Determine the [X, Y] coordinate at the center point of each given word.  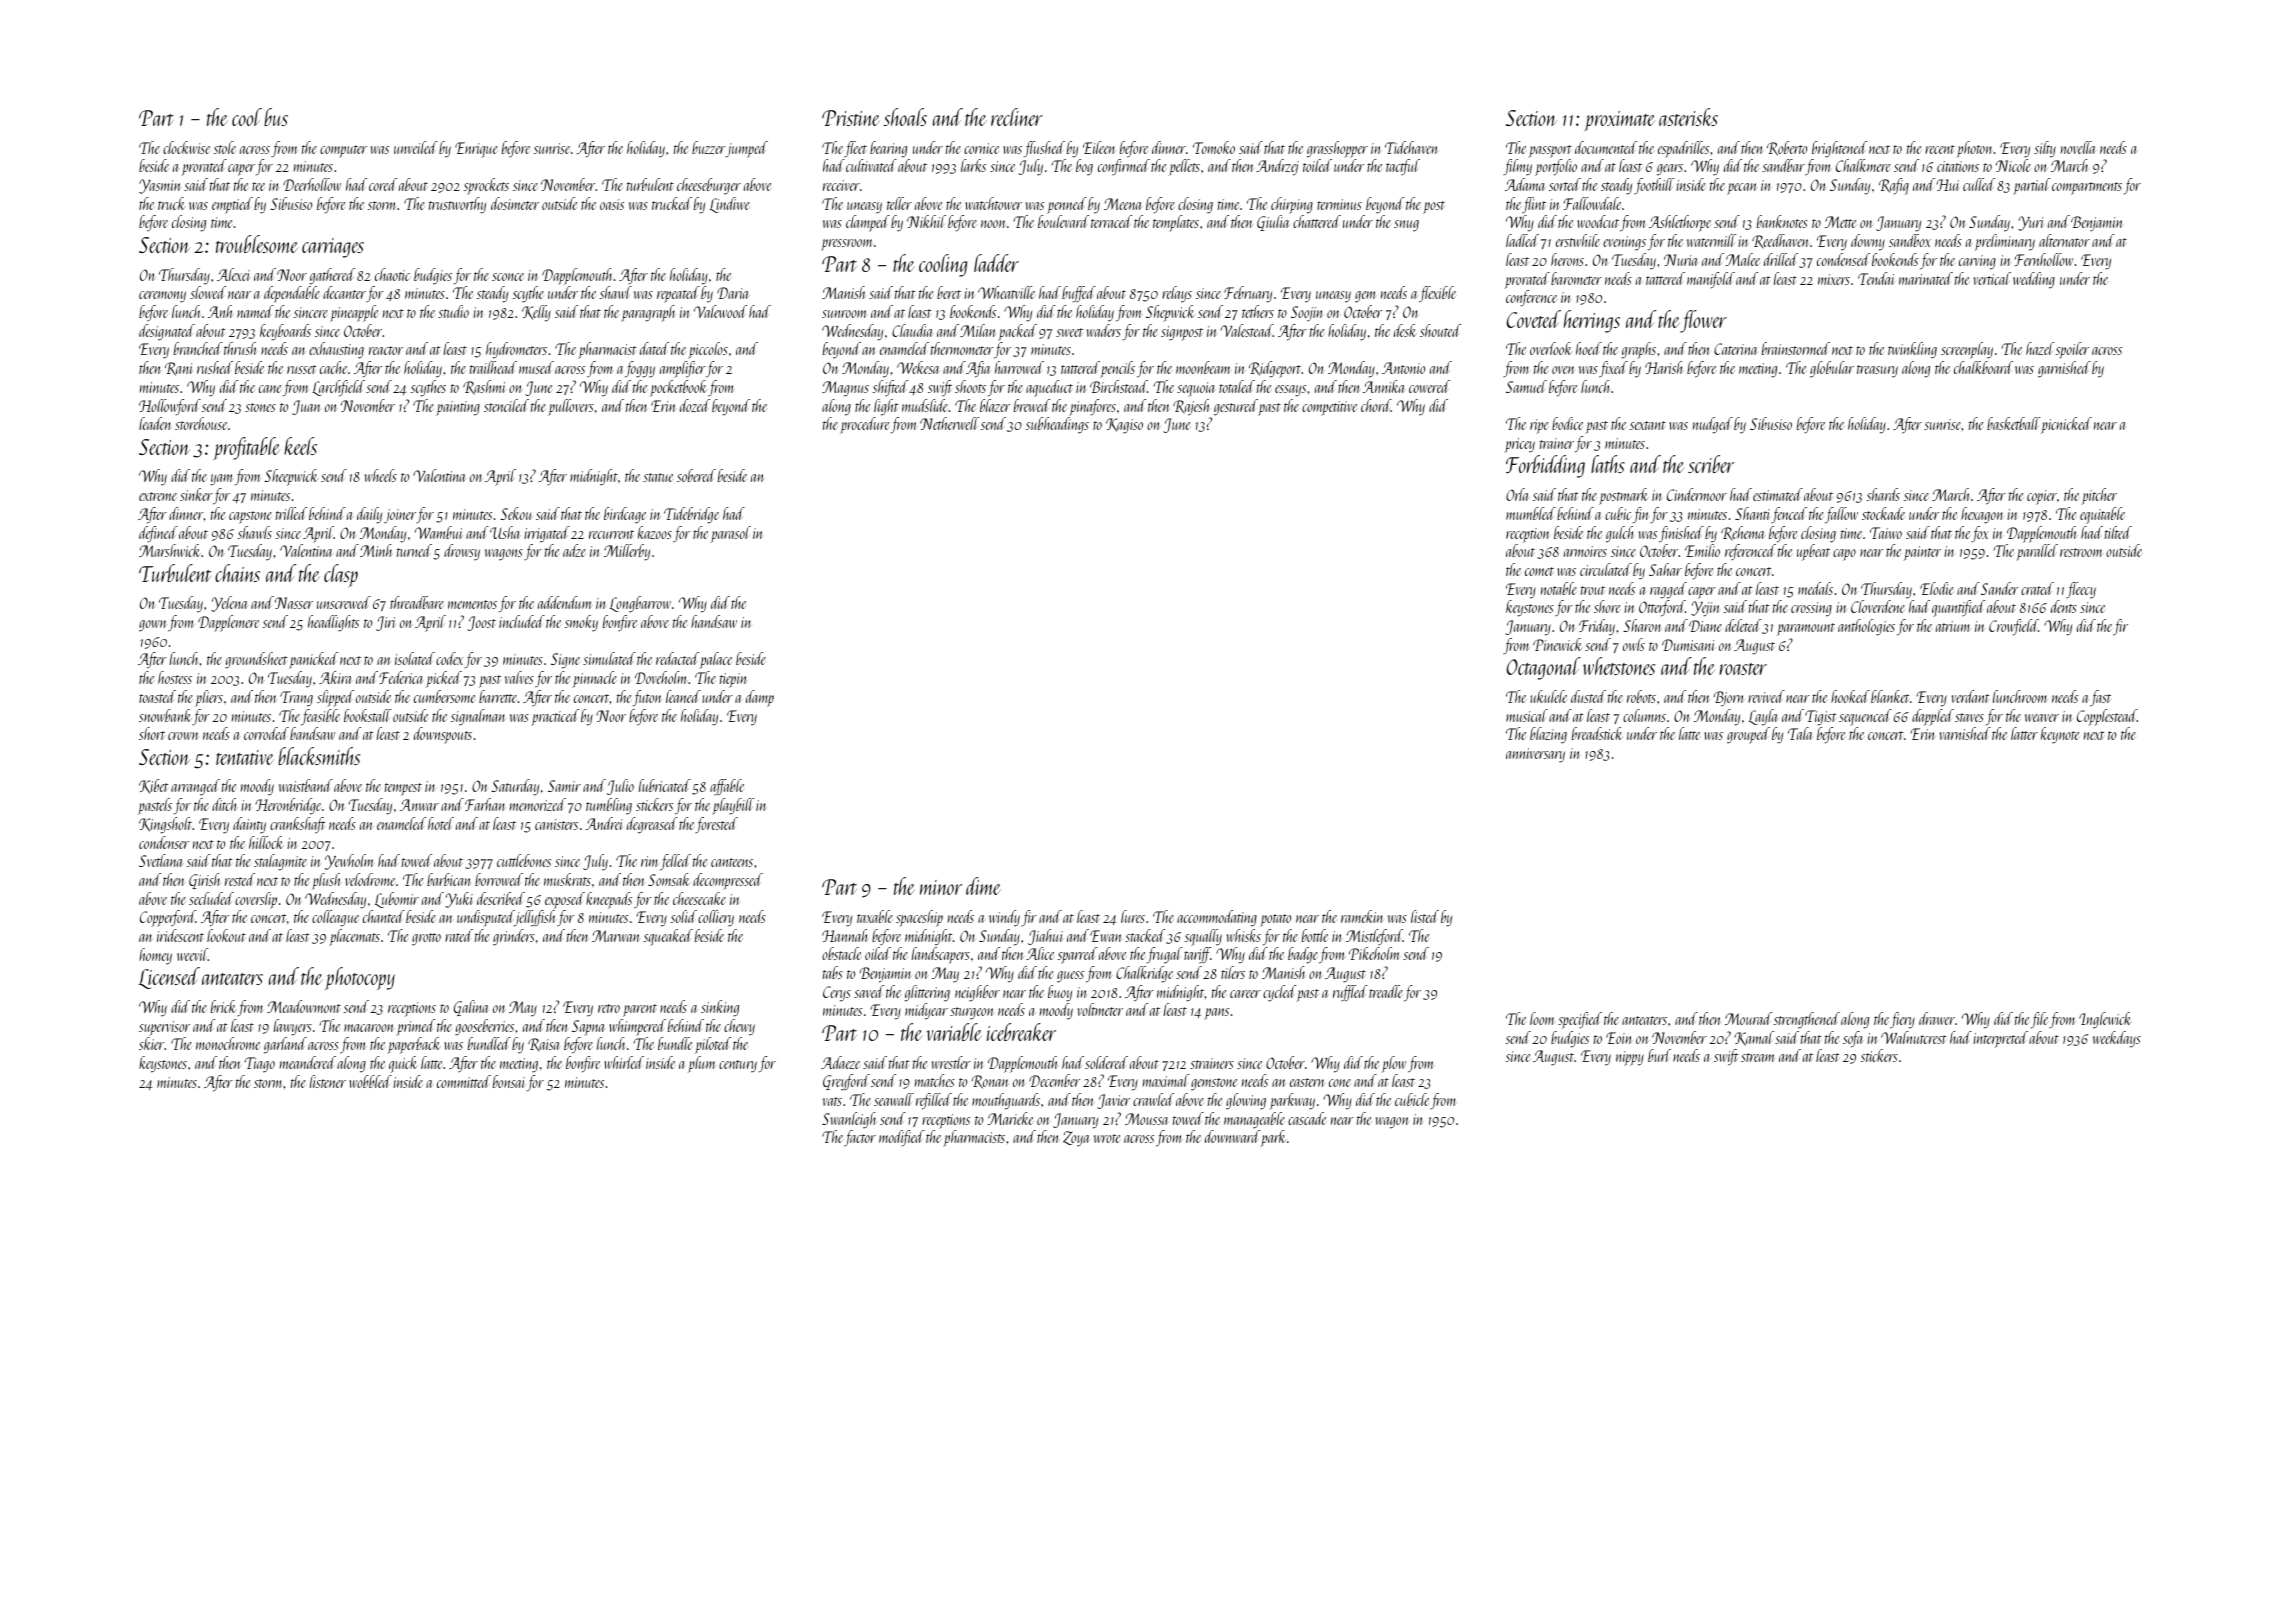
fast [2100, 698]
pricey [1520, 445]
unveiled [416, 147]
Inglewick [2105, 1020]
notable [1559, 588]
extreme [158, 496]
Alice [1040, 953]
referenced [1750, 552]
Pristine [850, 118]
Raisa [544, 1045]
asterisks [1688, 117]
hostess [175, 677]
